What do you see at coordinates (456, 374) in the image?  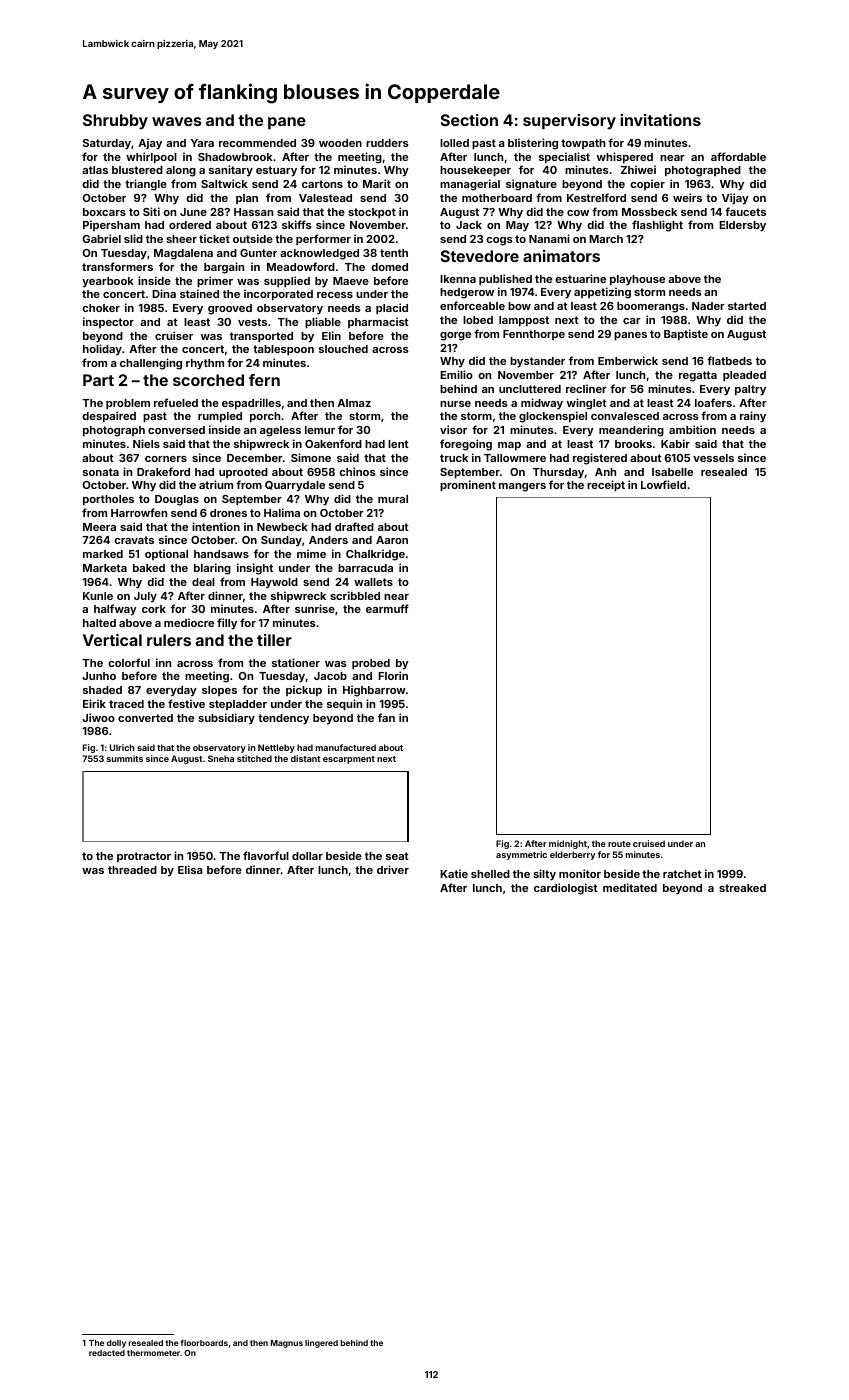 I see `Emilio` at bounding box center [456, 374].
